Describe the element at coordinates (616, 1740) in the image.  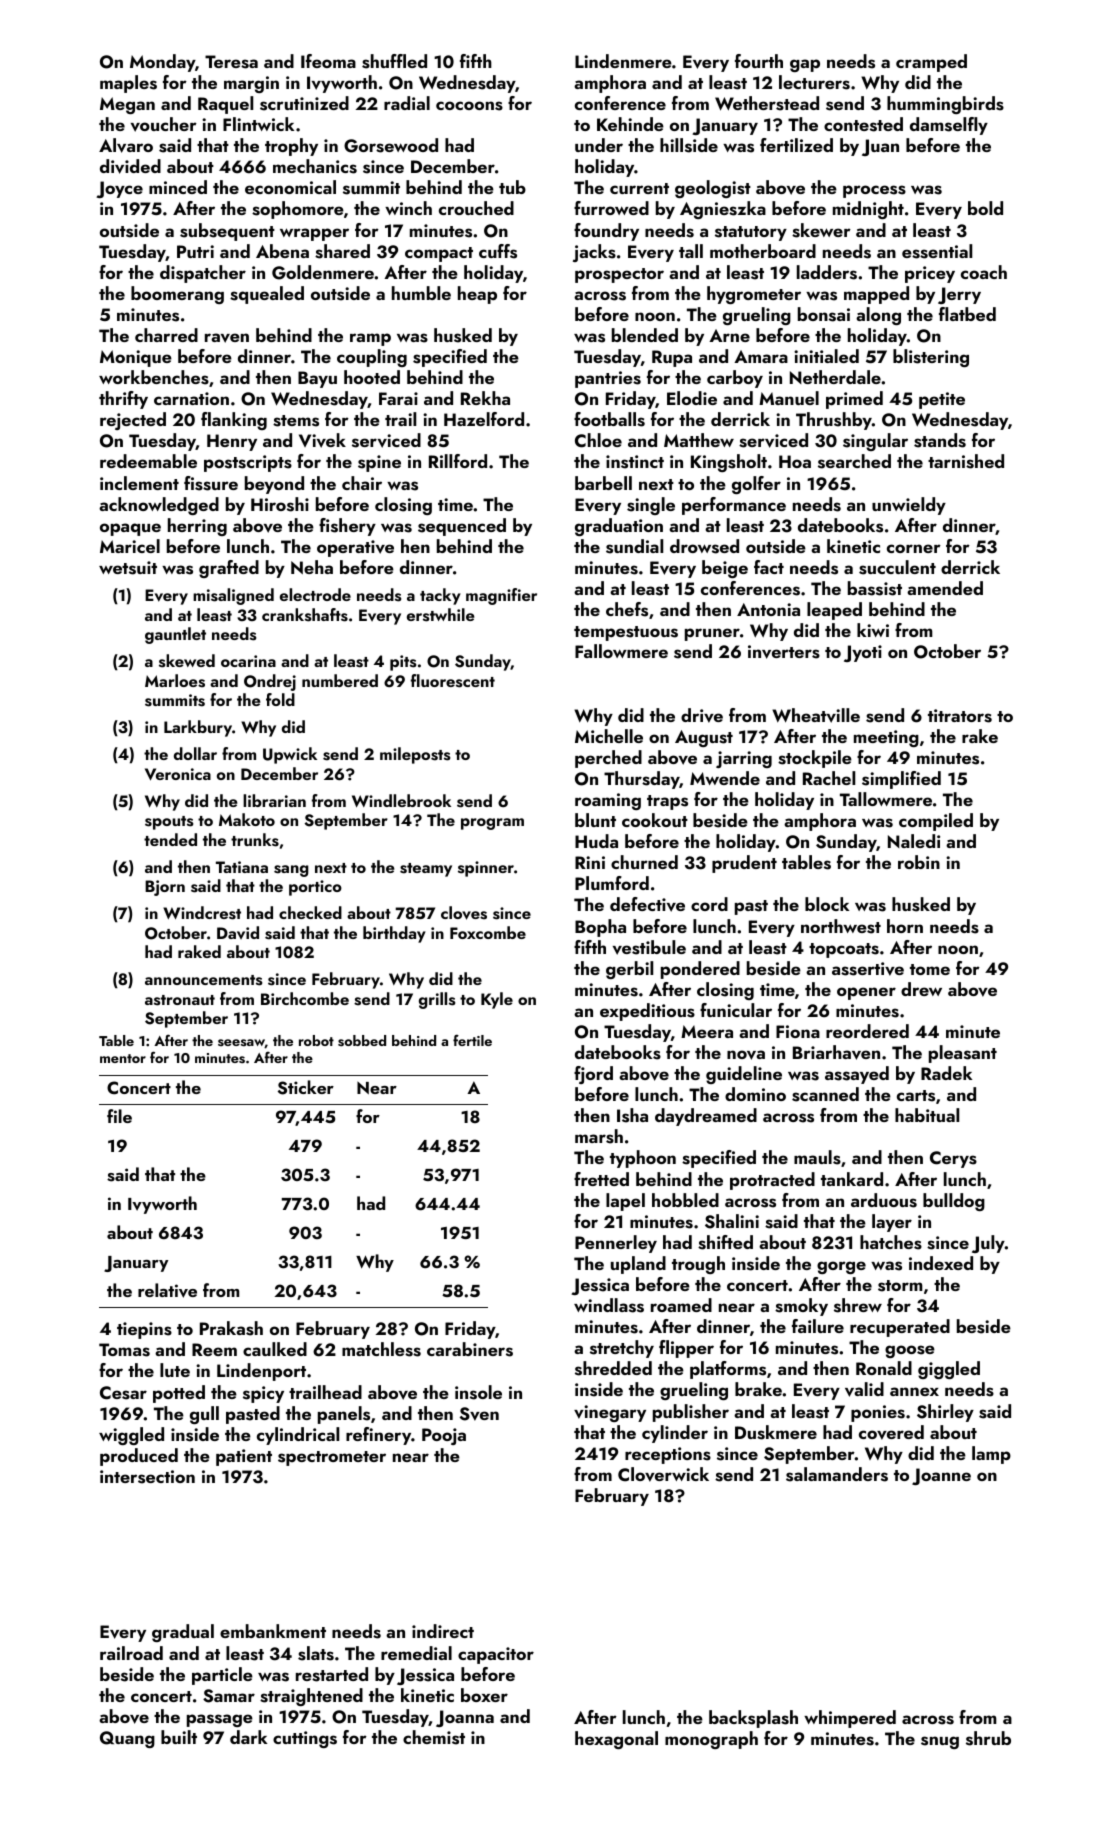
I see `hexagonal` at that location.
